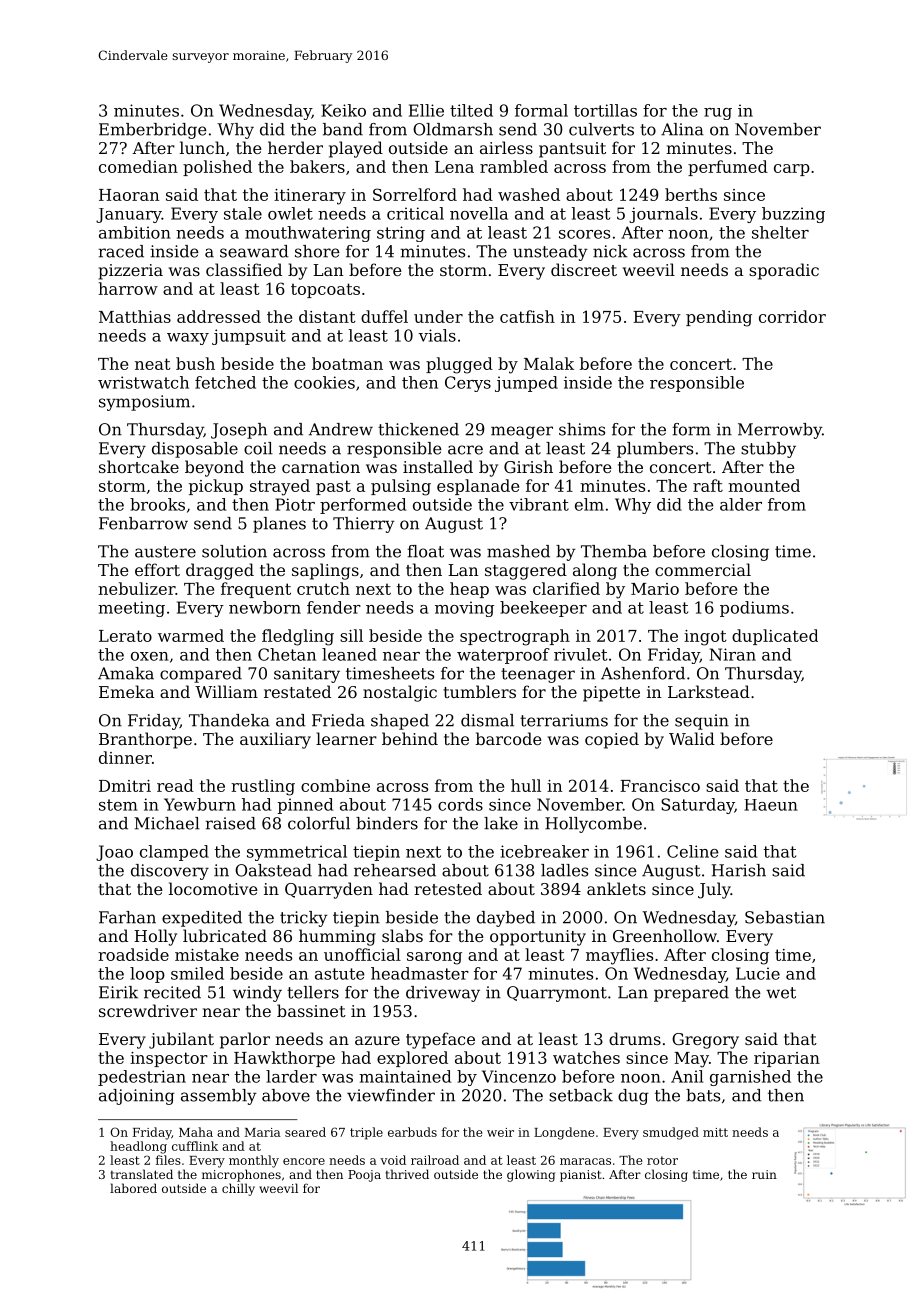 This page has height=1308, width=924. Describe the element at coordinates (614, 551) in the page. I see `Themba` at that location.
